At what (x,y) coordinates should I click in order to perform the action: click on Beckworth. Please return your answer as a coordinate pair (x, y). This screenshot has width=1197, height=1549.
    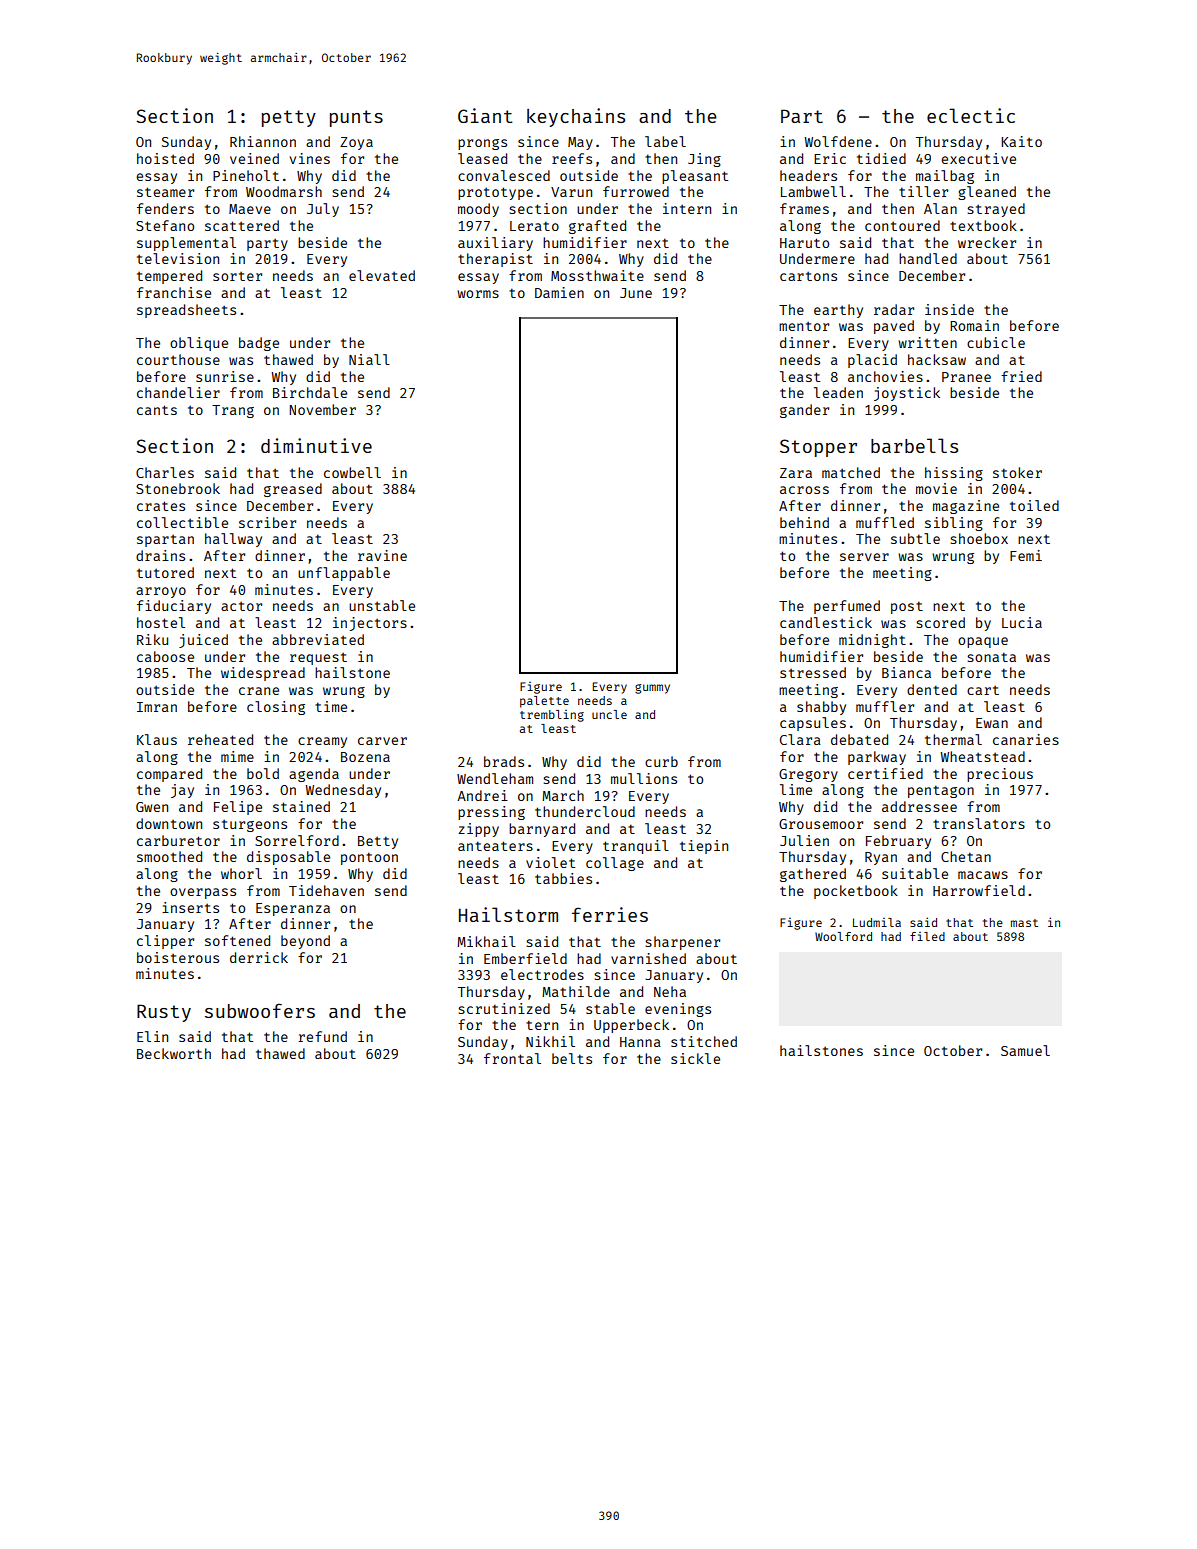
    Looking at the image, I should click on (174, 1053).
